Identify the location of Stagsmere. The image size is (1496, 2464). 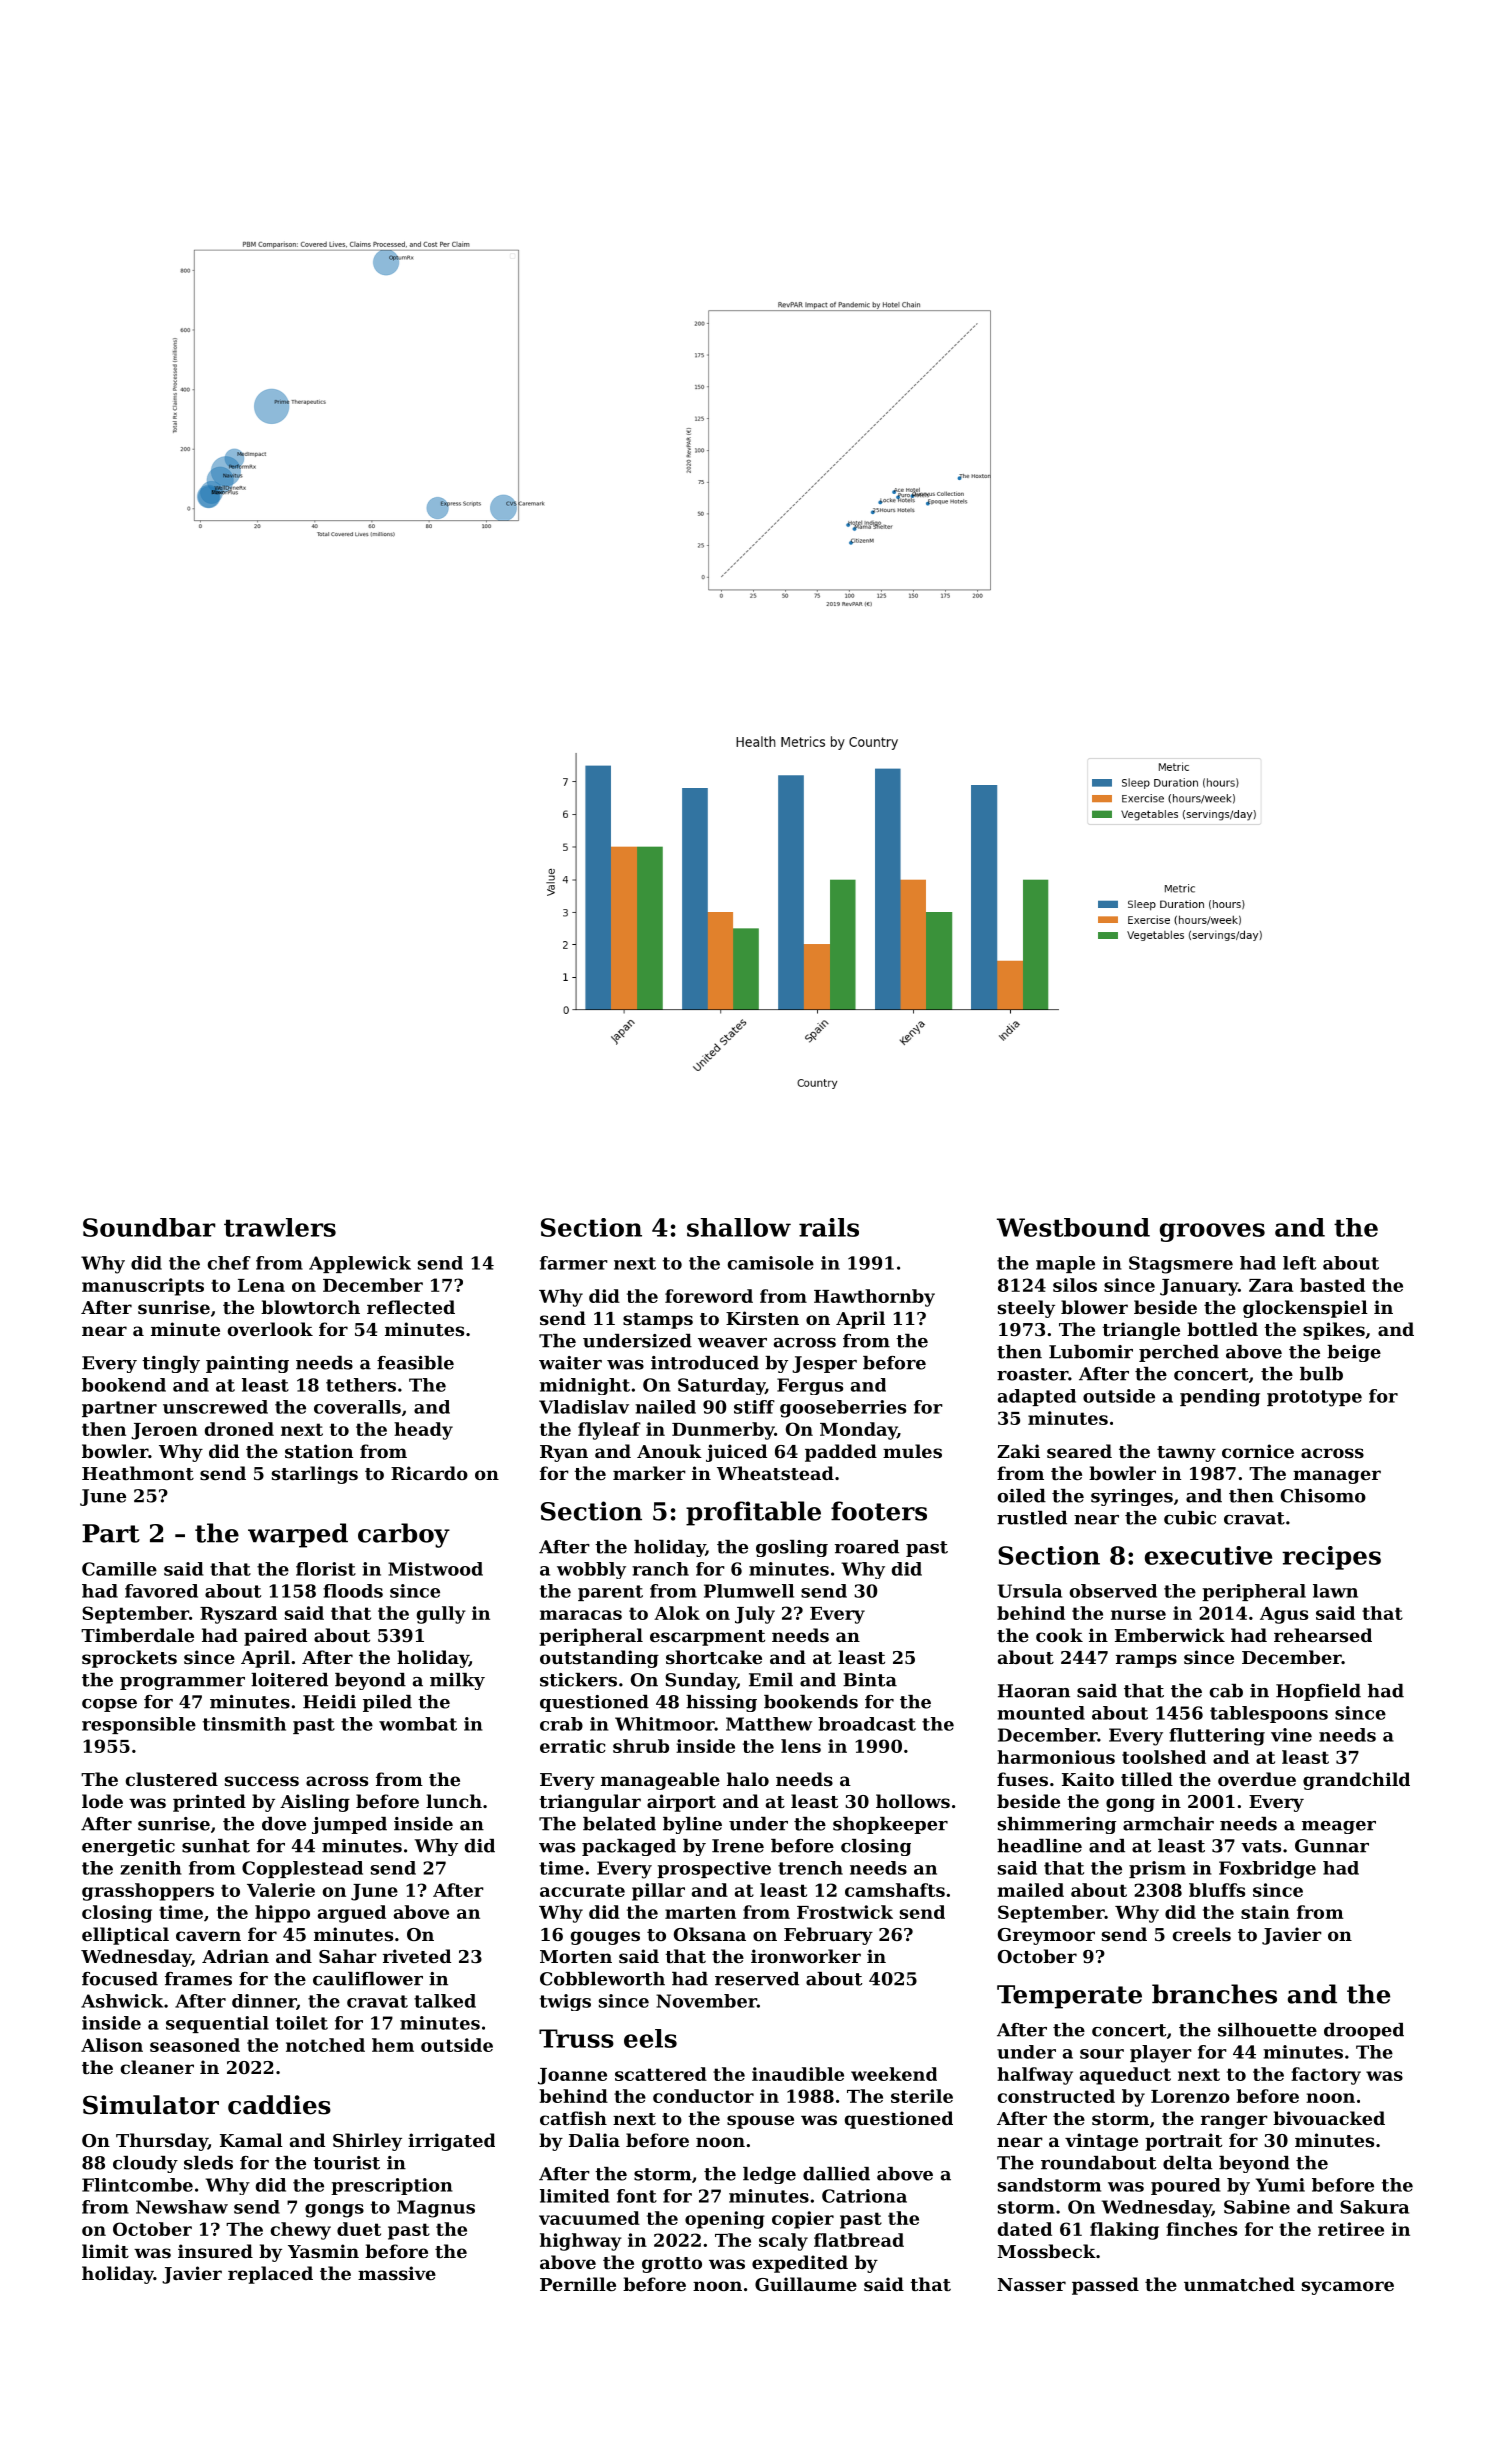
(1181, 1265).
